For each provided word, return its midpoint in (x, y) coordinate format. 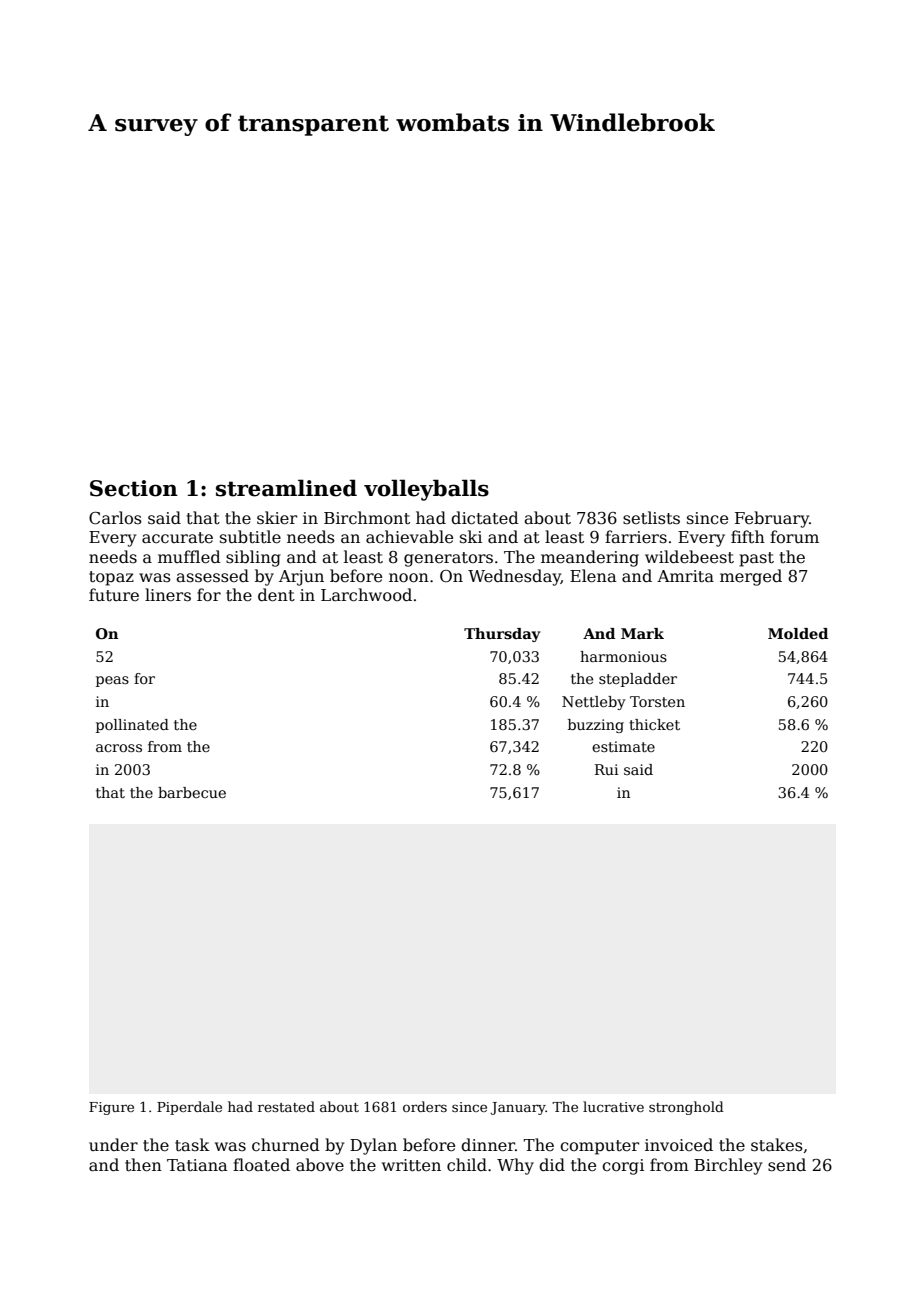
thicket (654, 724)
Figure (111, 1108)
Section (134, 488)
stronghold (686, 1108)
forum (794, 536)
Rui (607, 769)
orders (425, 1106)
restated (286, 1106)
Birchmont (367, 517)
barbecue (192, 792)
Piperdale (189, 1108)
